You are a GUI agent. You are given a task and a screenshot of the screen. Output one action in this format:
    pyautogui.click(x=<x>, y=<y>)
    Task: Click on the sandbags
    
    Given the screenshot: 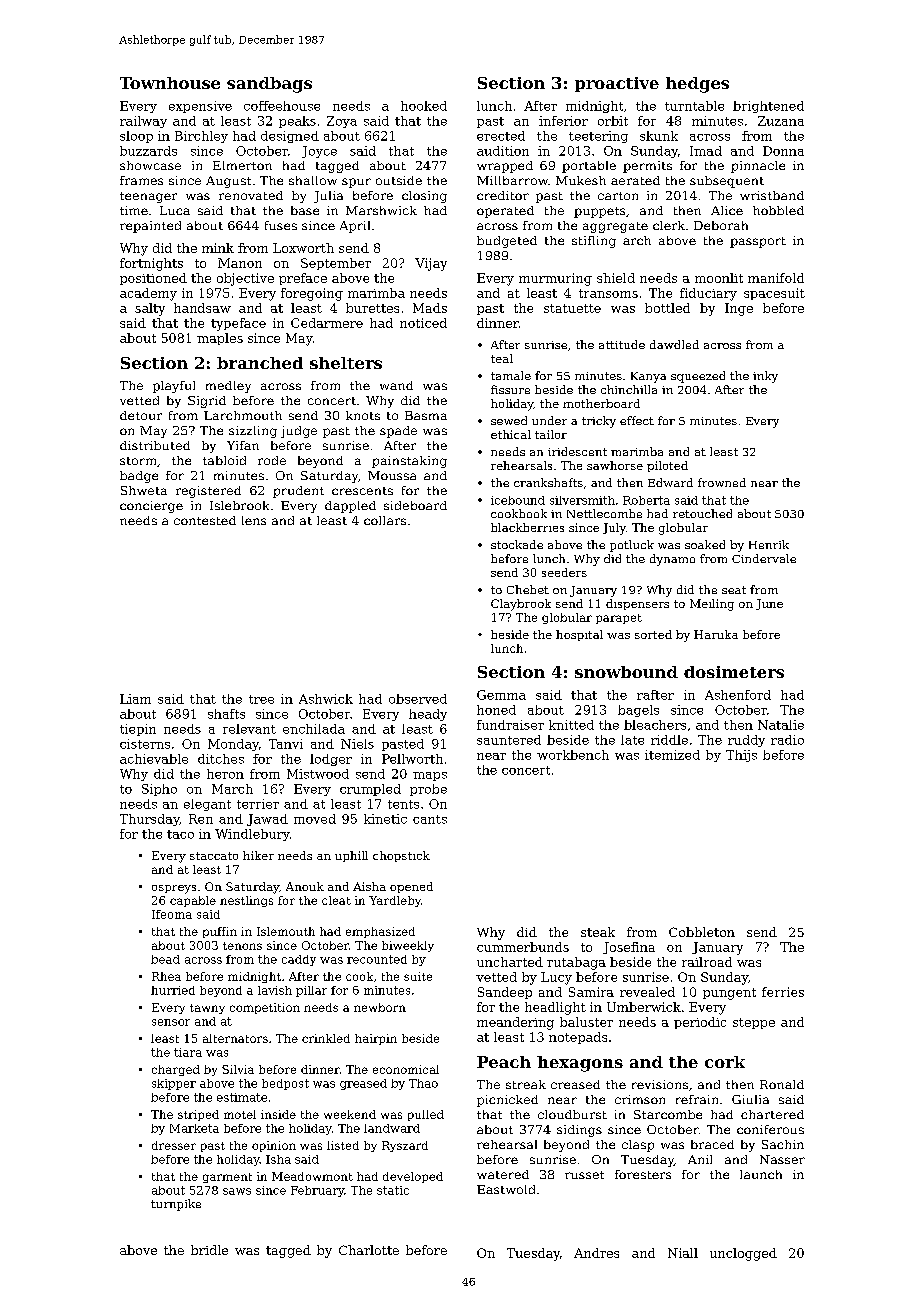 What is the action you would take?
    pyautogui.click(x=269, y=85)
